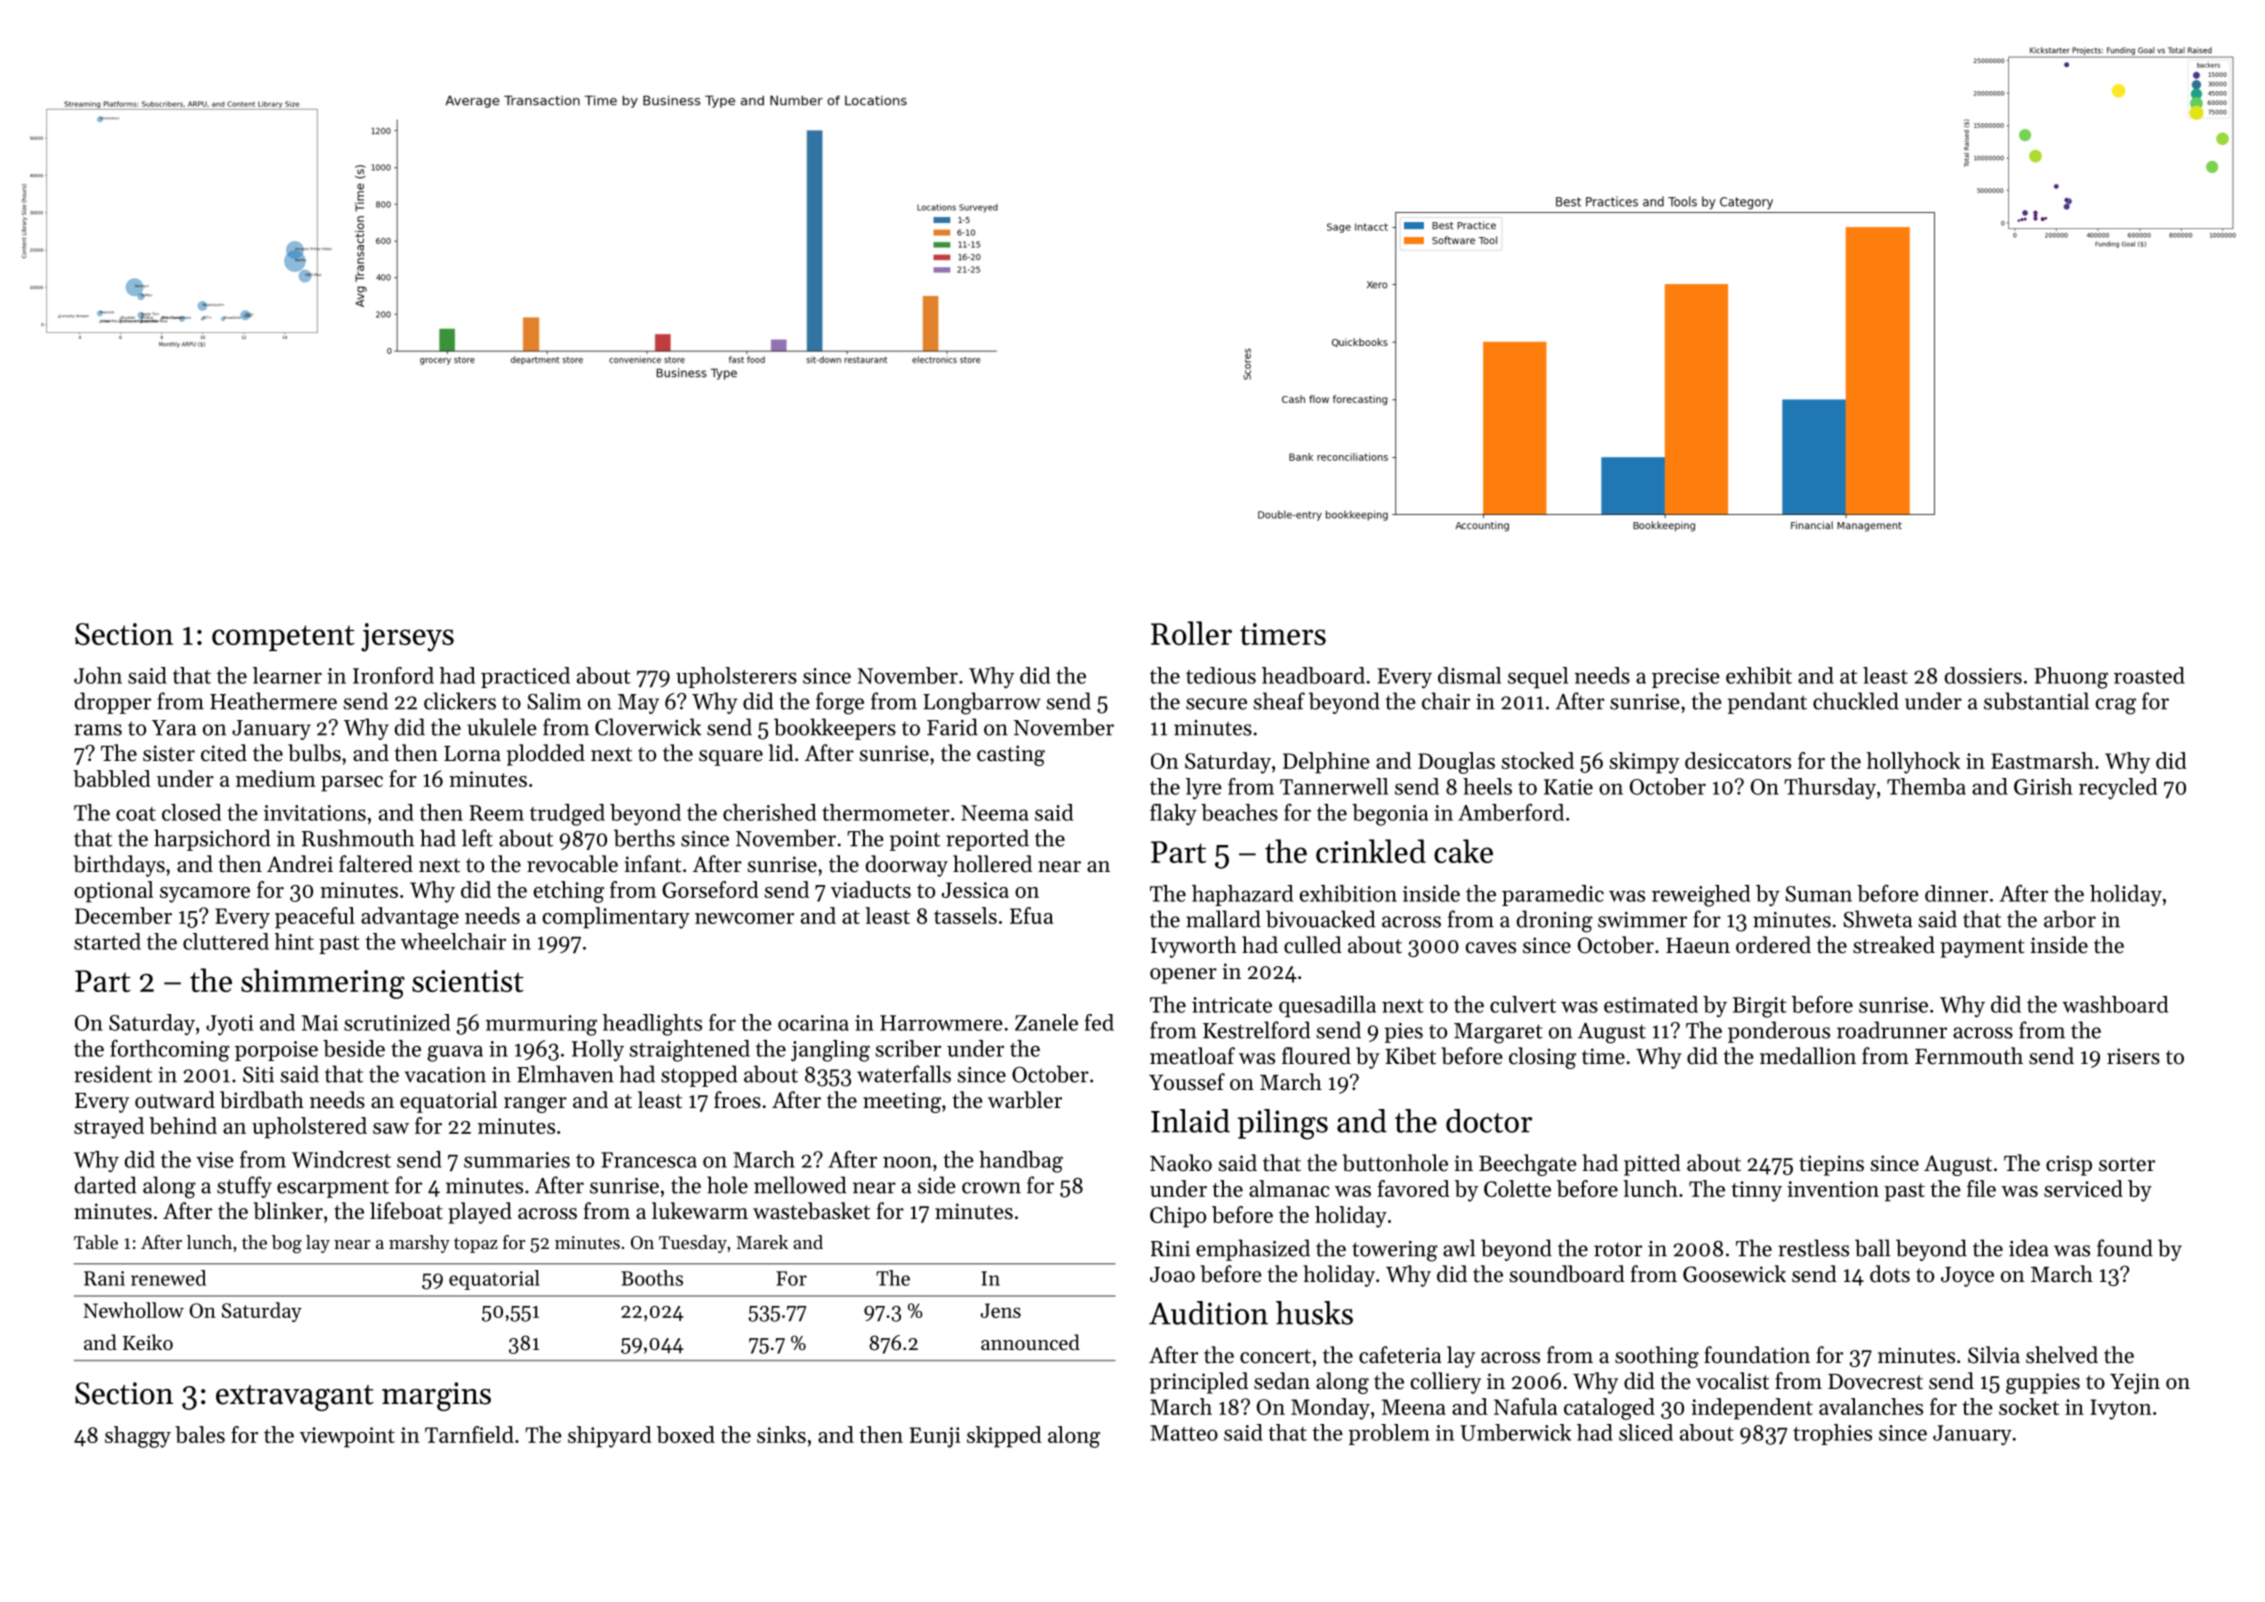 The width and height of the image is (2265, 1602). What do you see at coordinates (315, 918) in the image?
I see `peaceful` at bounding box center [315, 918].
